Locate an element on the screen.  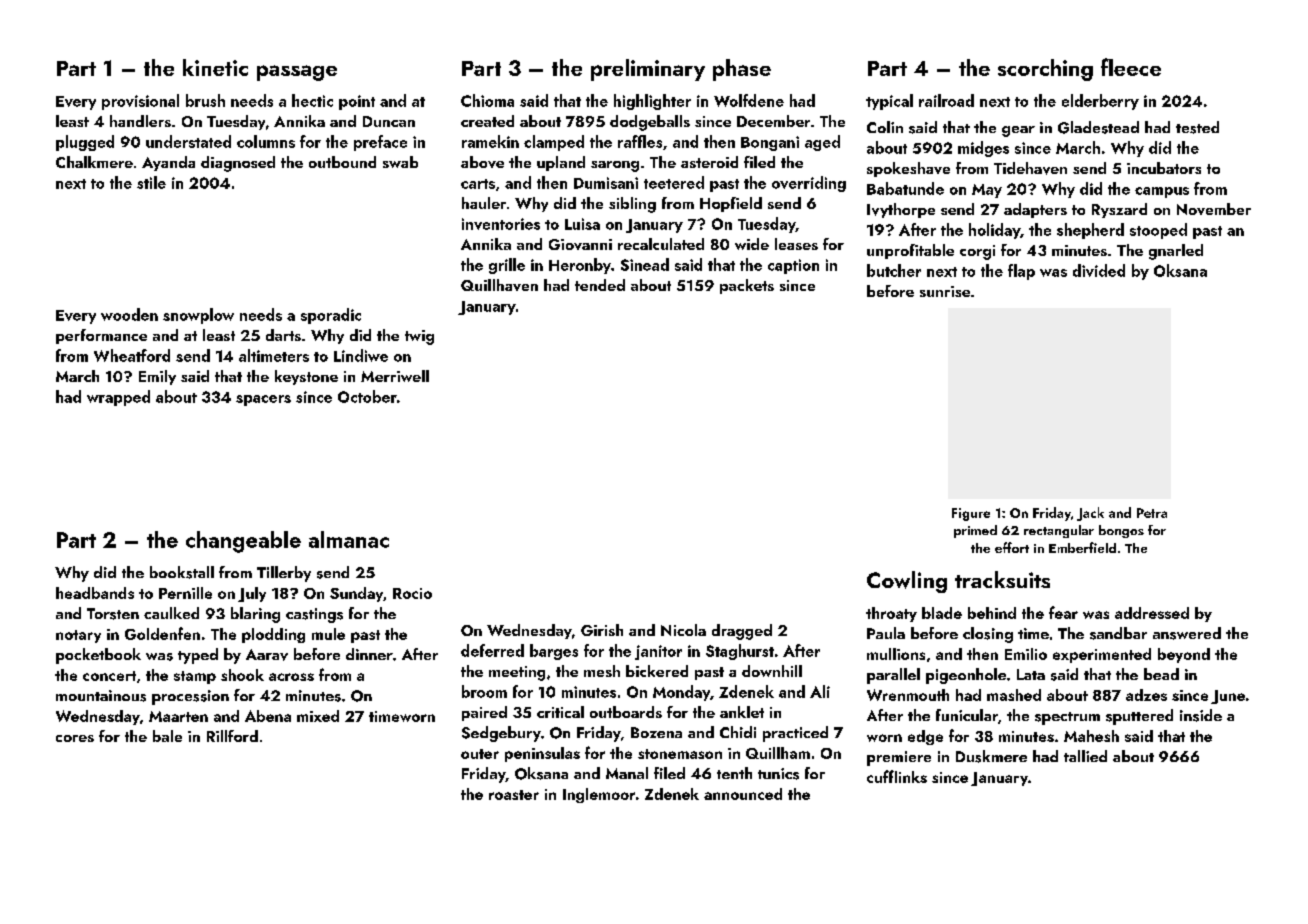
provisional is located at coordinates (140, 102).
